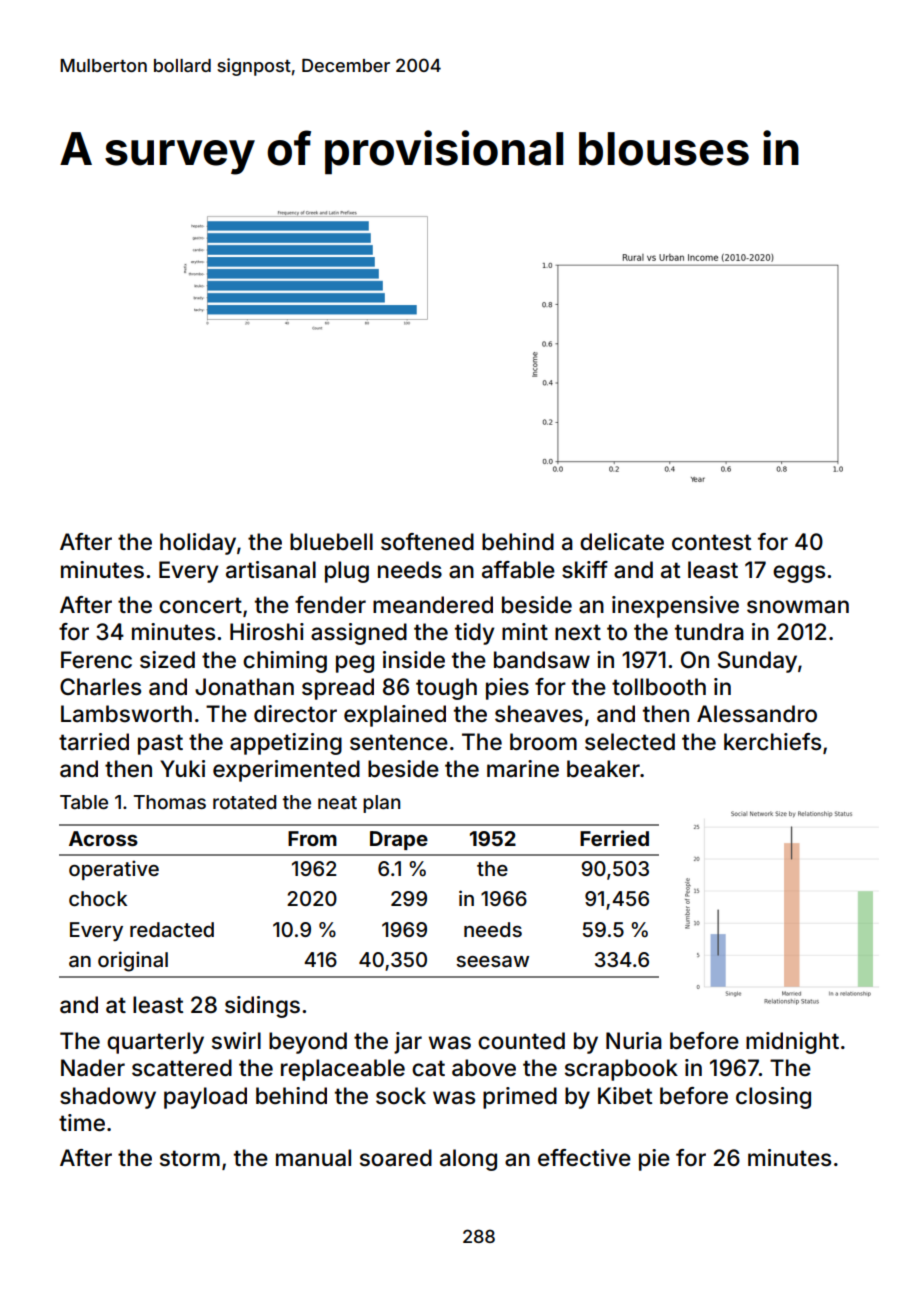 The image size is (924, 1311). Describe the element at coordinates (711, 542) in the page. I see `contest` at that location.
